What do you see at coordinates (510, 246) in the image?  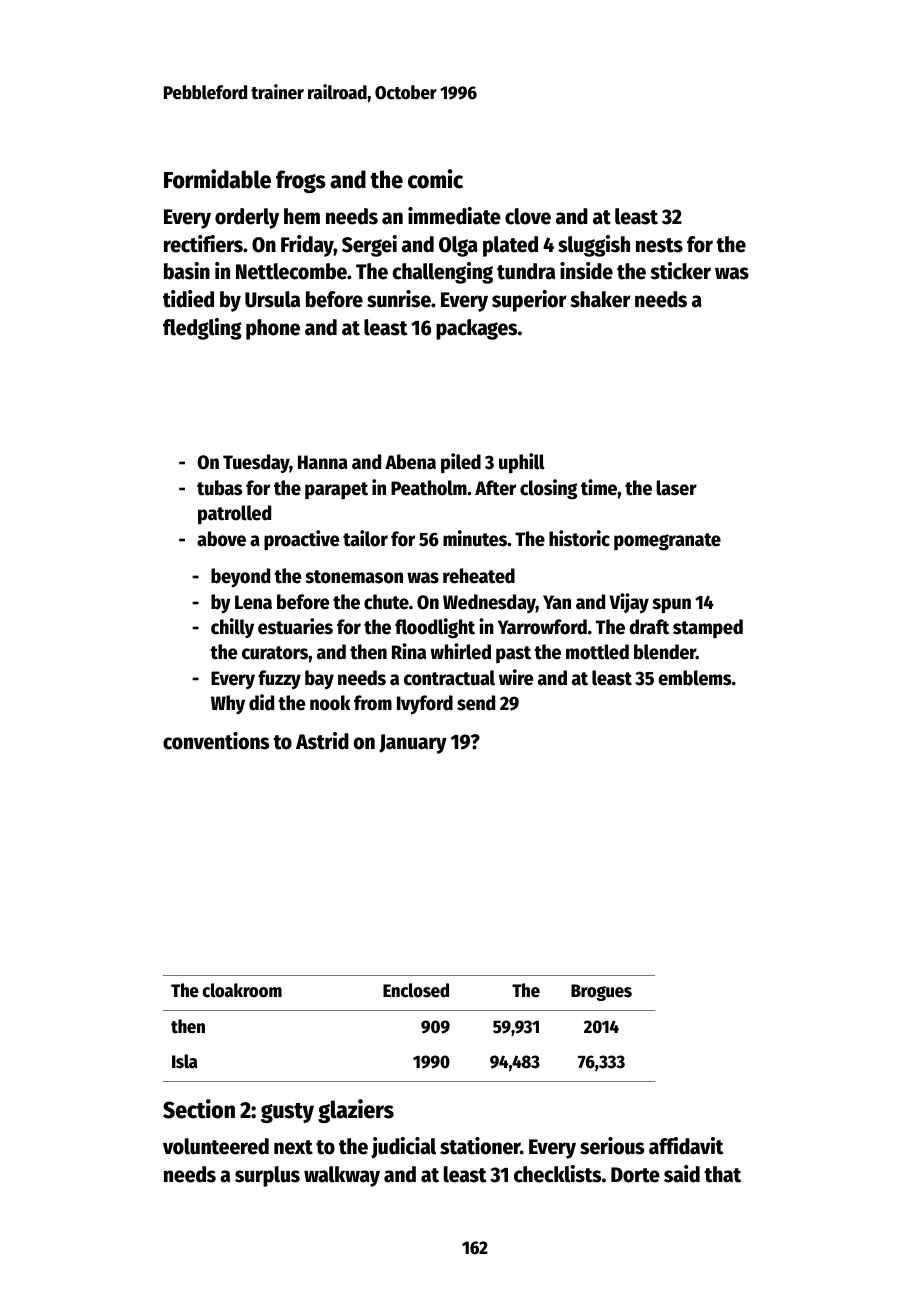 I see `plated` at bounding box center [510, 246].
